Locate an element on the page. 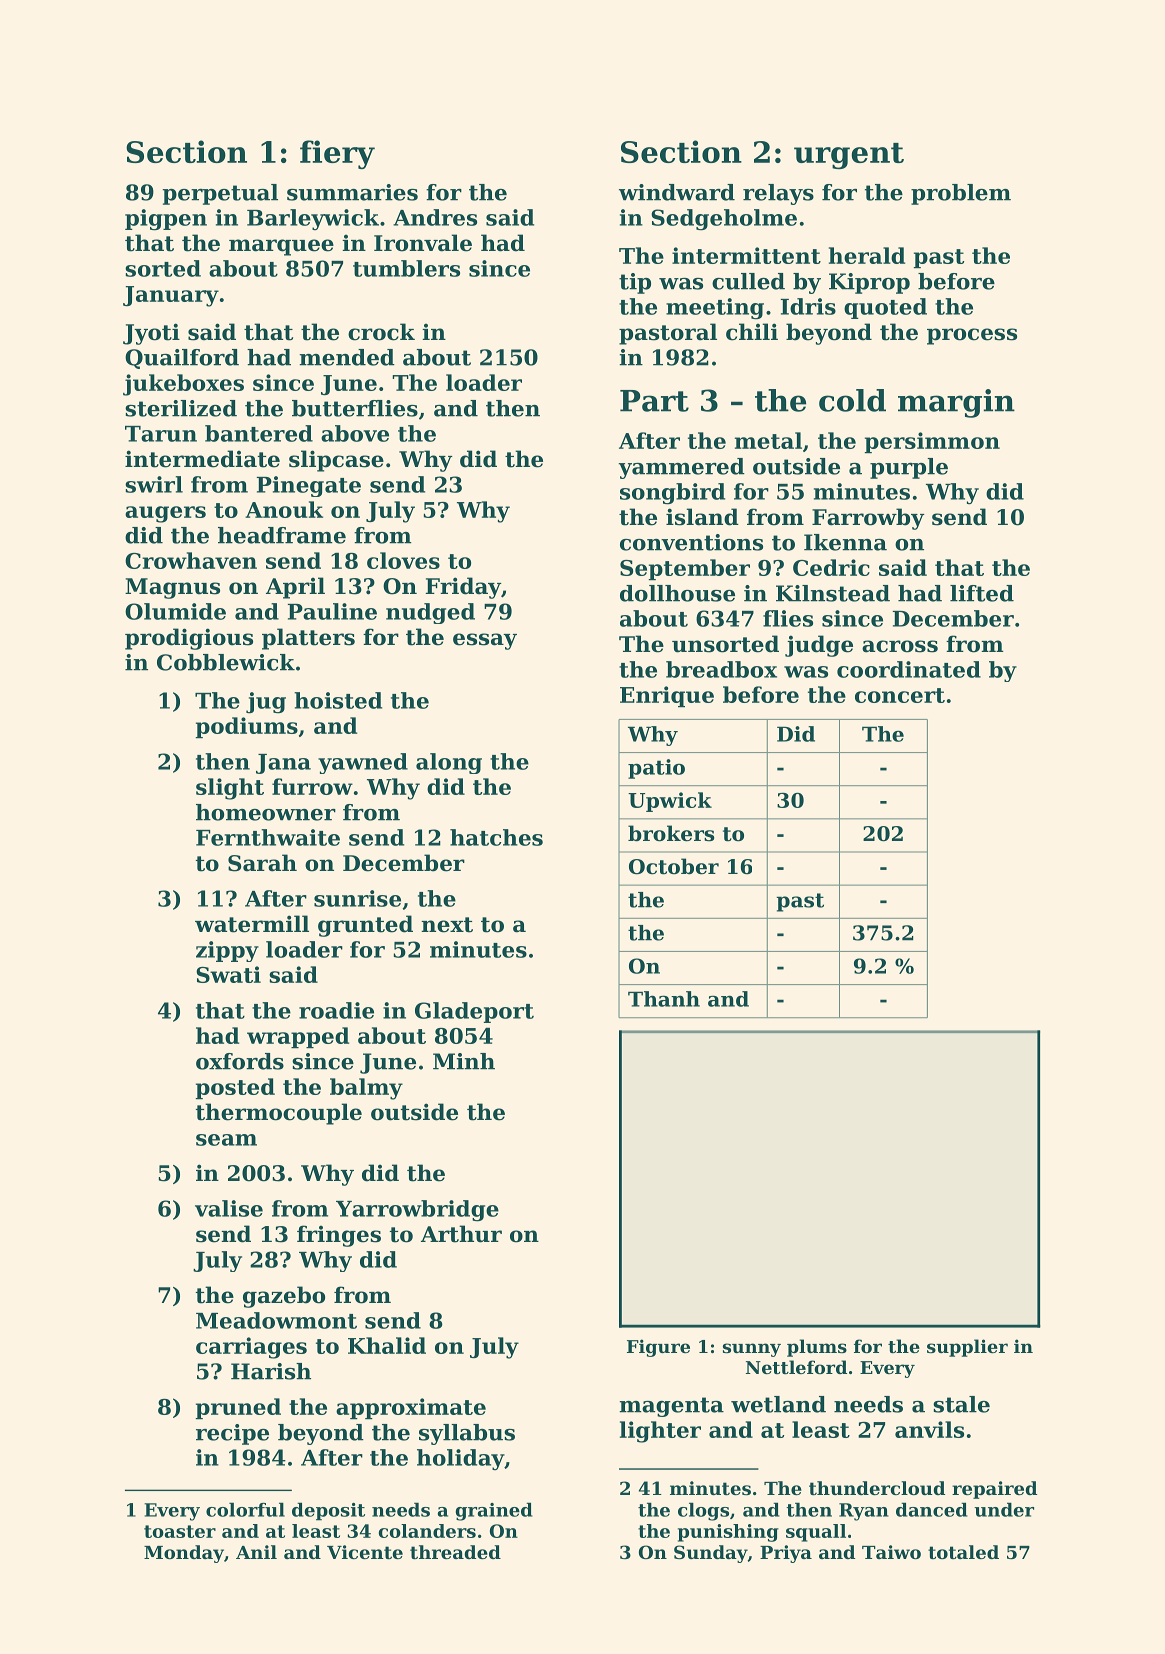 The width and height of the page is (1165, 1654). windward is located at coordinates (677, 192).
